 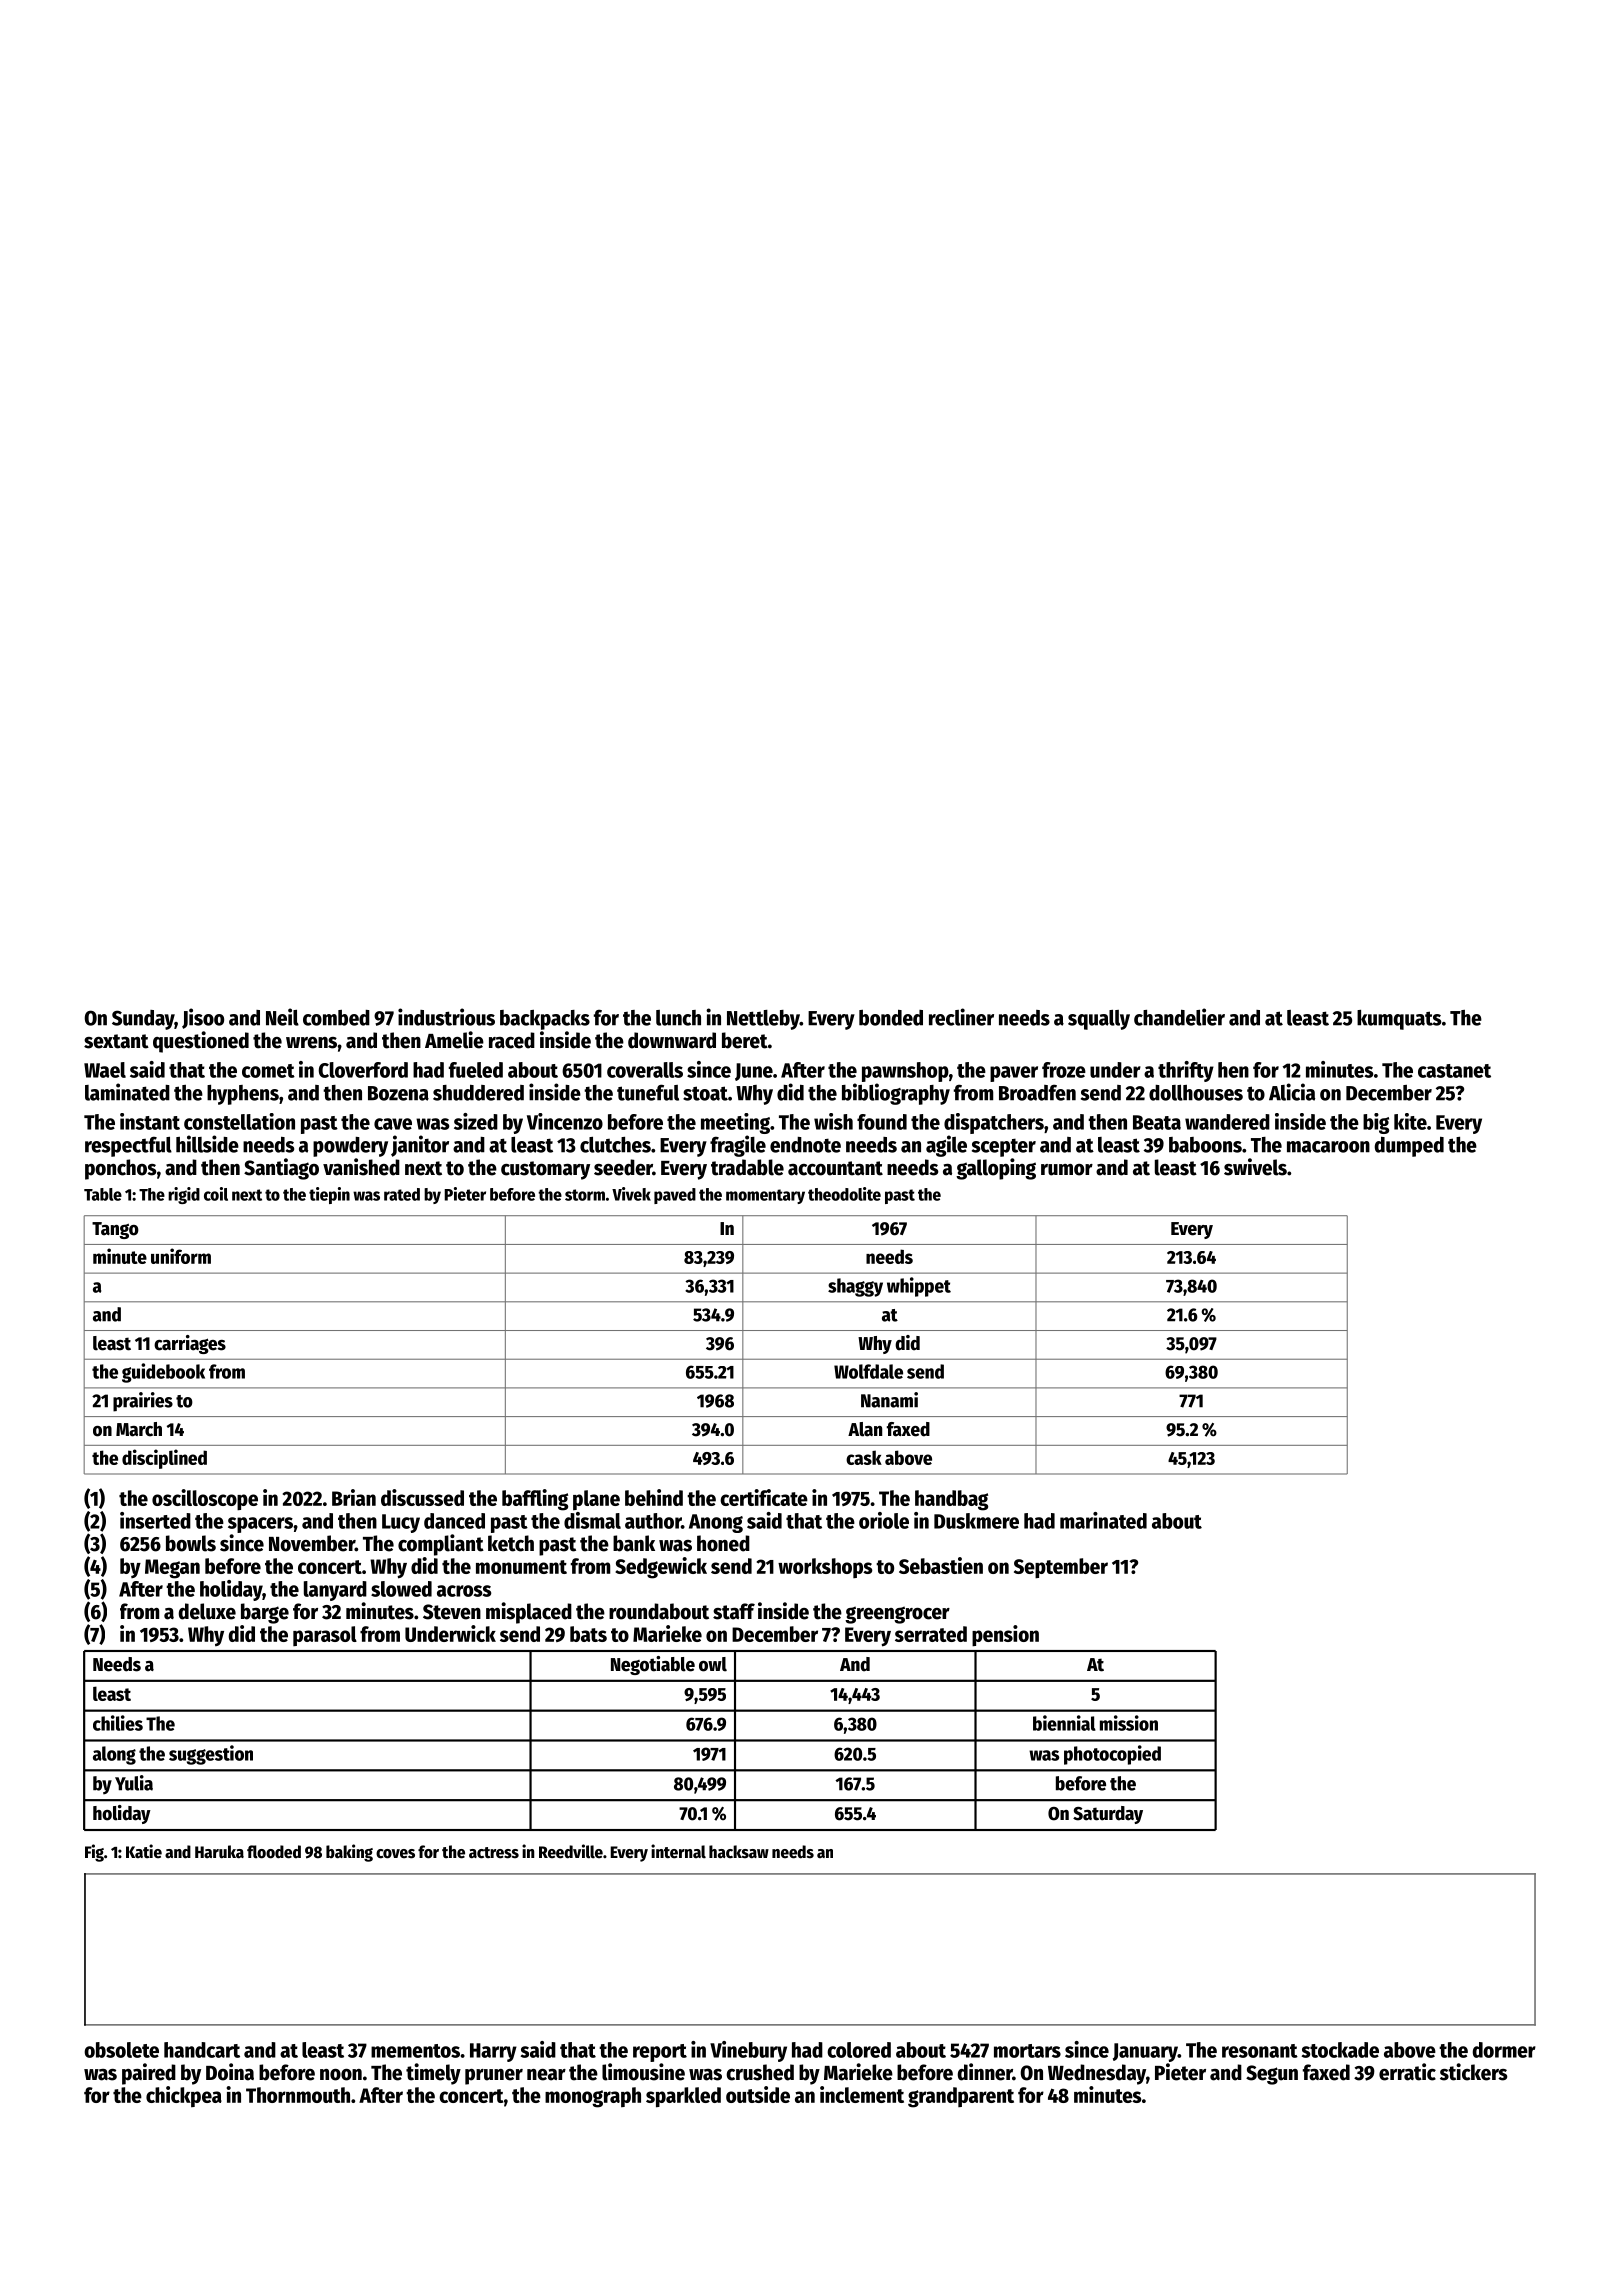 What do you see at coordinates (859, 2050) in the page?
I see `colored` at bounding box center [859, 2050].
